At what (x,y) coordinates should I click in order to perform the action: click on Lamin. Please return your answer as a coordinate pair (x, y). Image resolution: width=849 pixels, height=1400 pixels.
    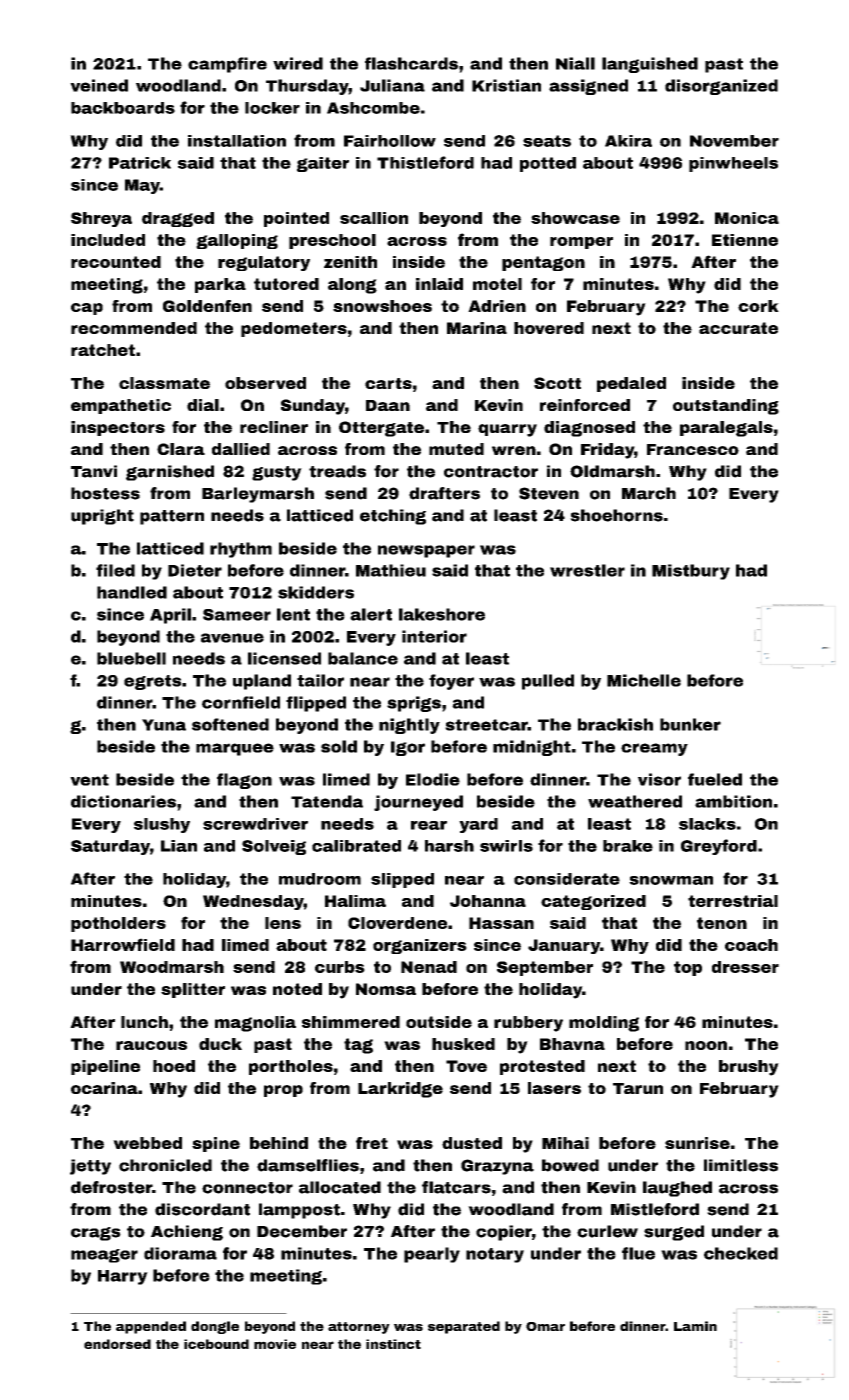
    Looking at the image, I should click on (695, 1326).
